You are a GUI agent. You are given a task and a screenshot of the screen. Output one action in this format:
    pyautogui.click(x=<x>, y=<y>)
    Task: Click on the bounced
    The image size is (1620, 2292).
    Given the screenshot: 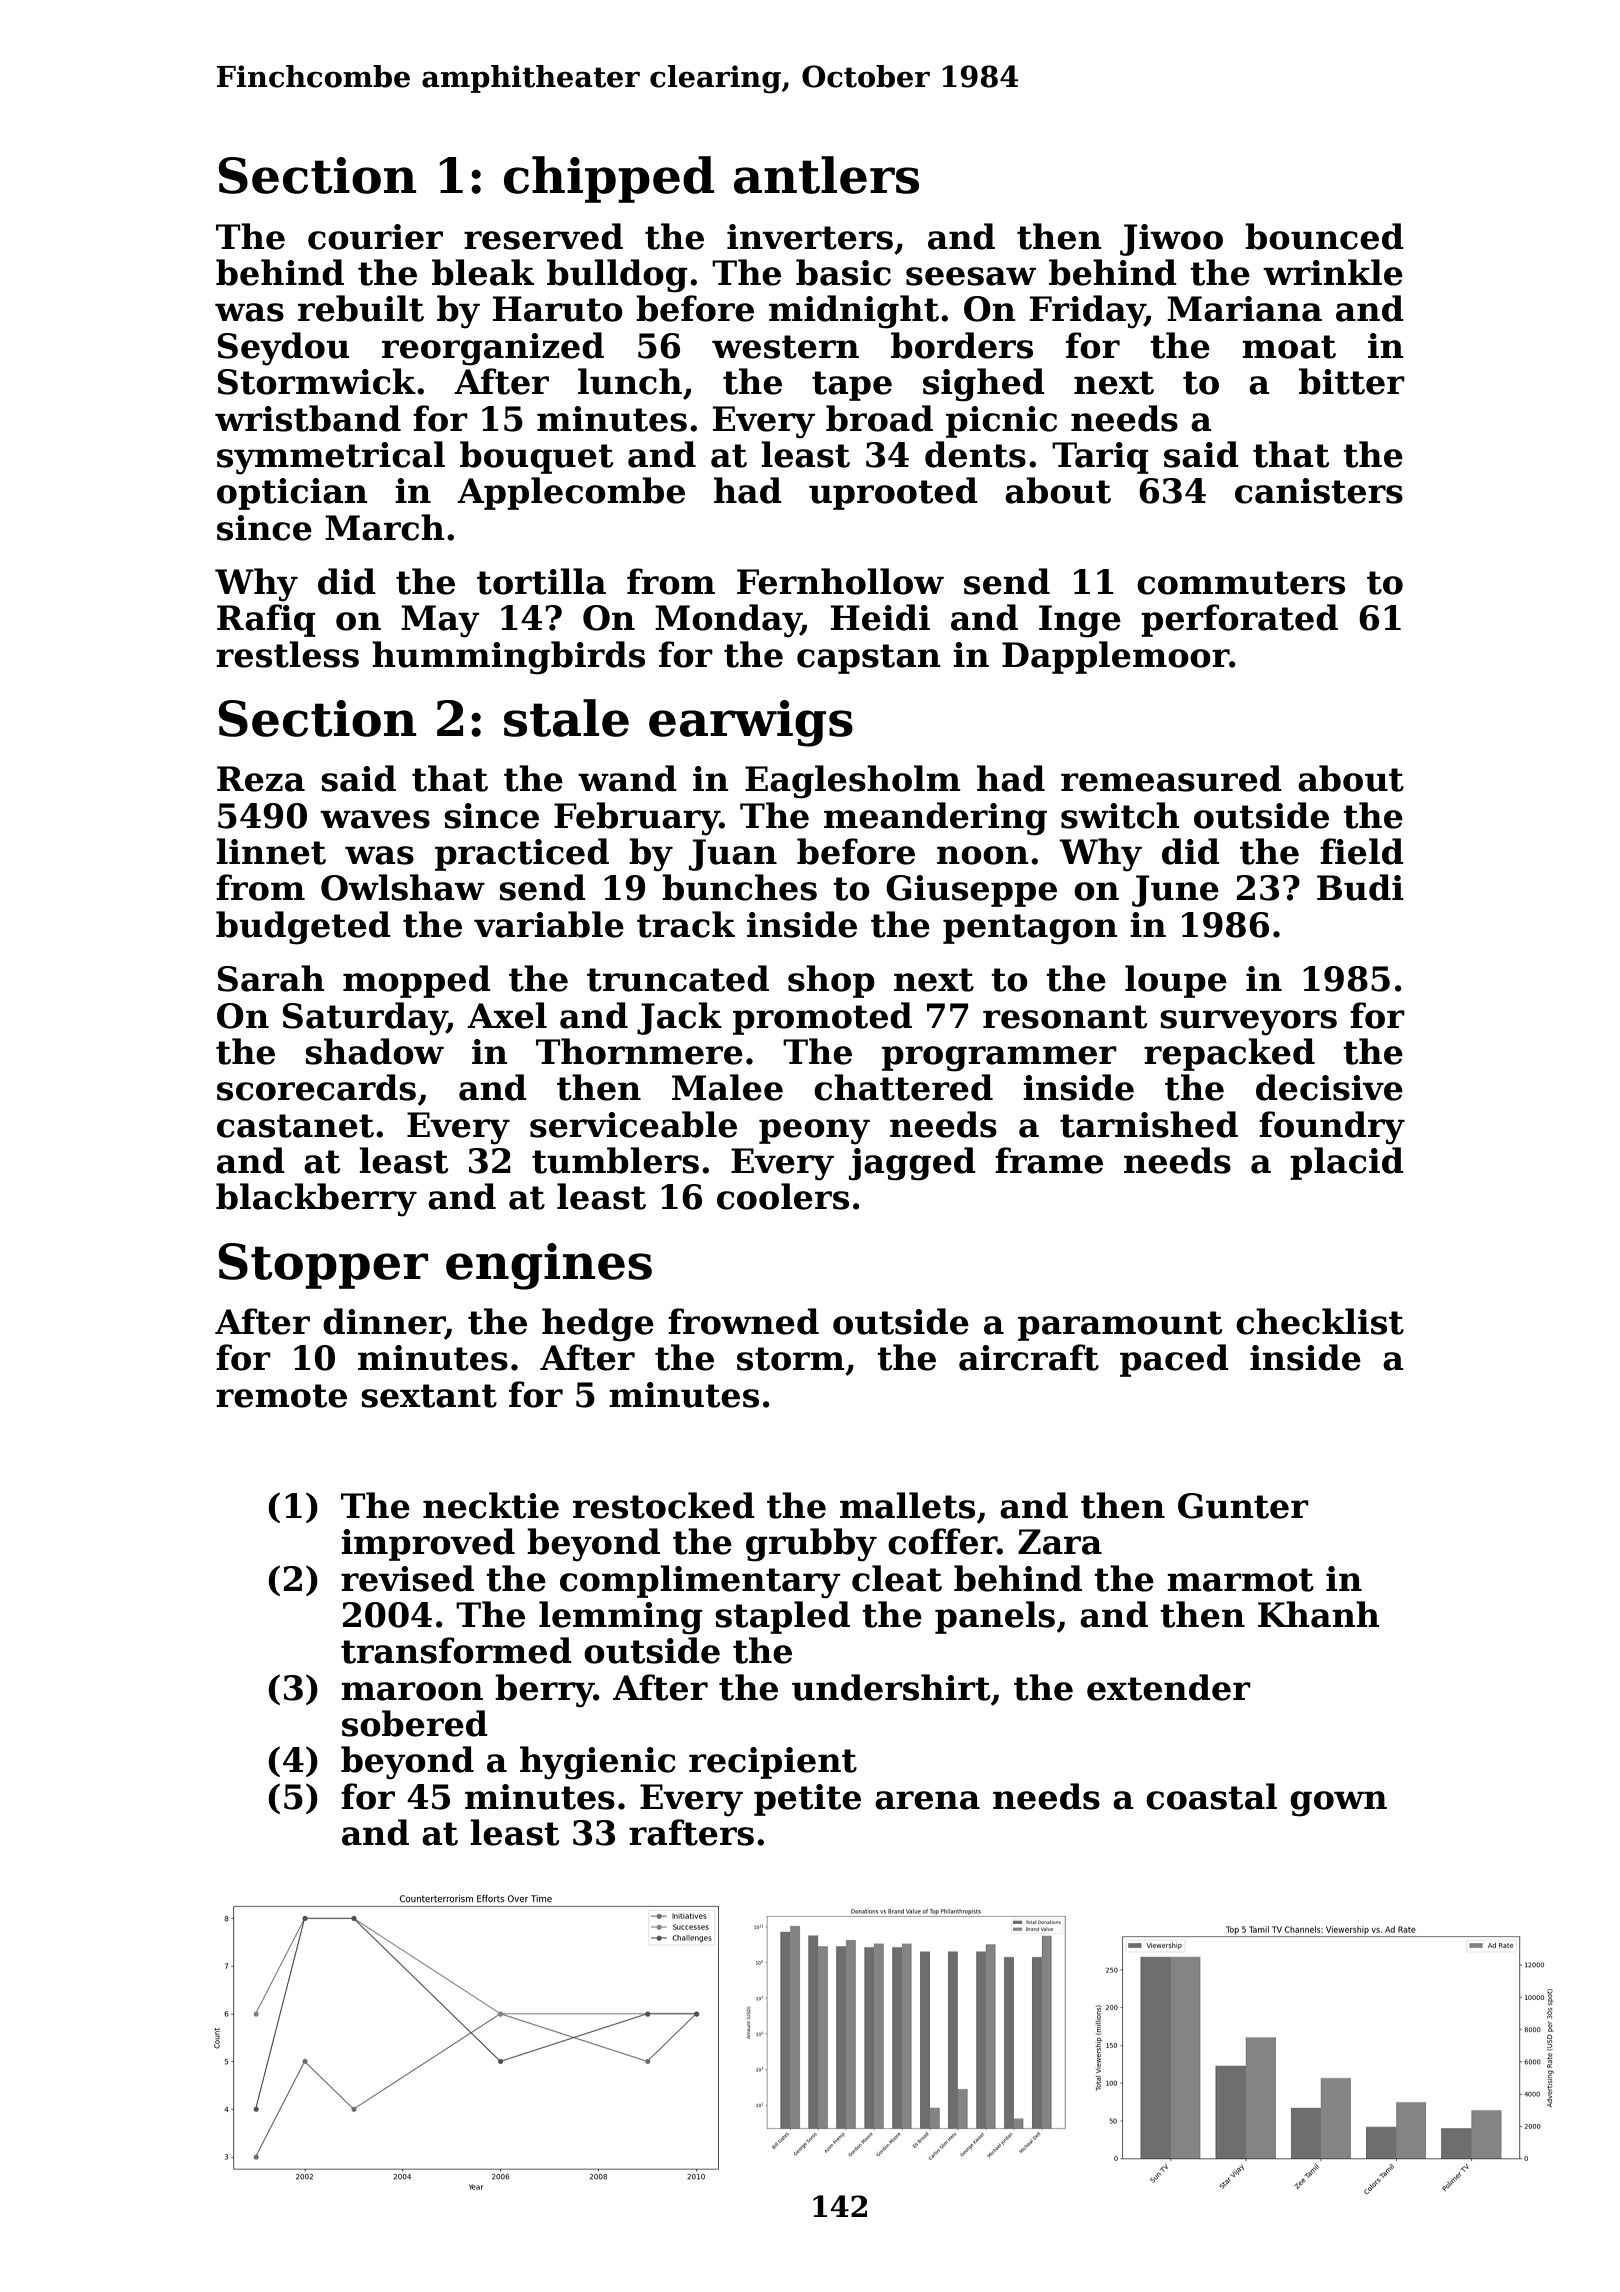 What is the action you would take?
    pyautogui.click(x=1324, y=236)
